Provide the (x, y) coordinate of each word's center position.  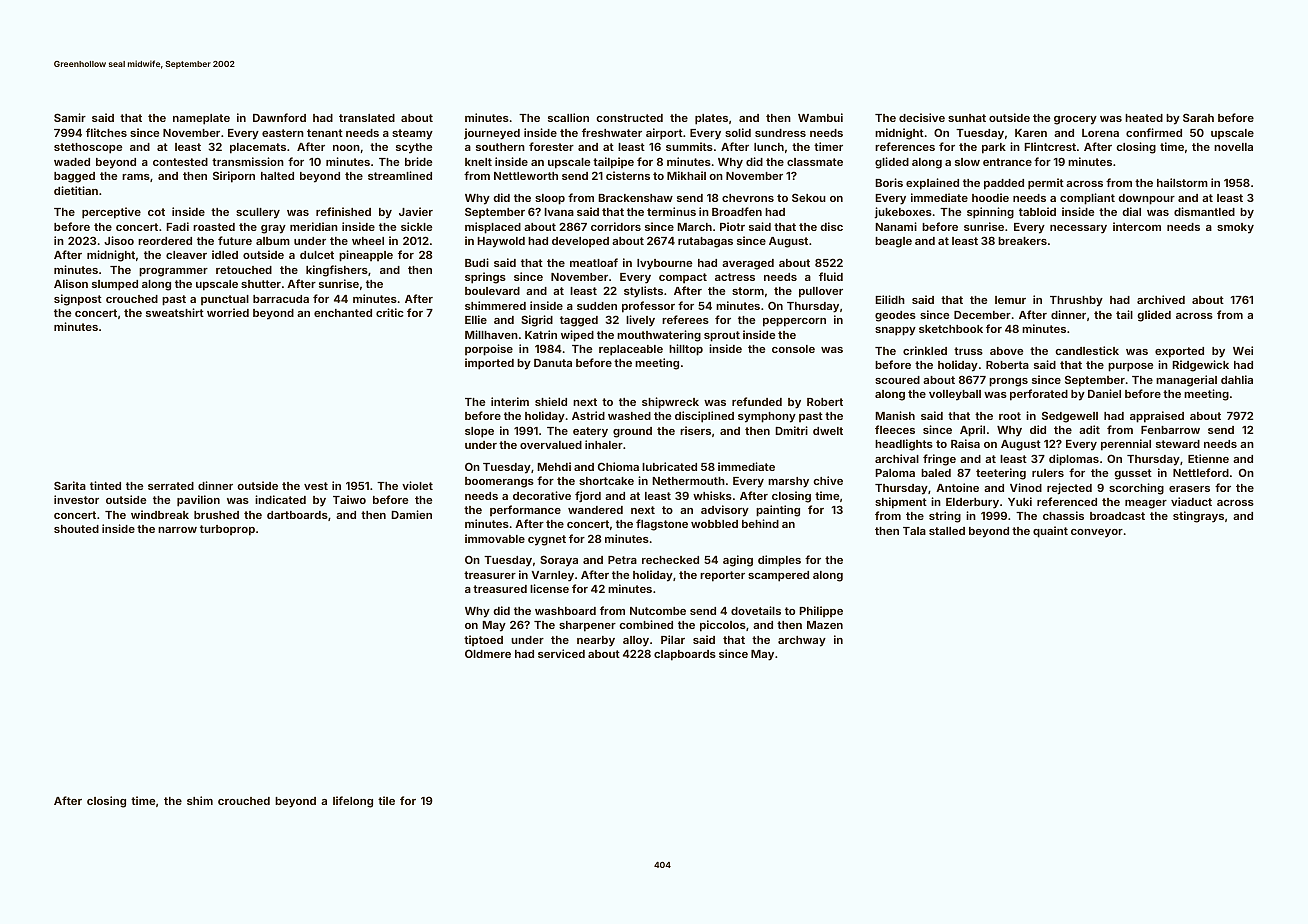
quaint (1050, 532)
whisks (712, 495)
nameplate (201, 119)
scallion (568, 117)
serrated (171, 486)
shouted (76, 529)
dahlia (1237, 379)
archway (802, 641)
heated (1144, 118)
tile (386, 800)
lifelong (353, 802)
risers (695, 430)
